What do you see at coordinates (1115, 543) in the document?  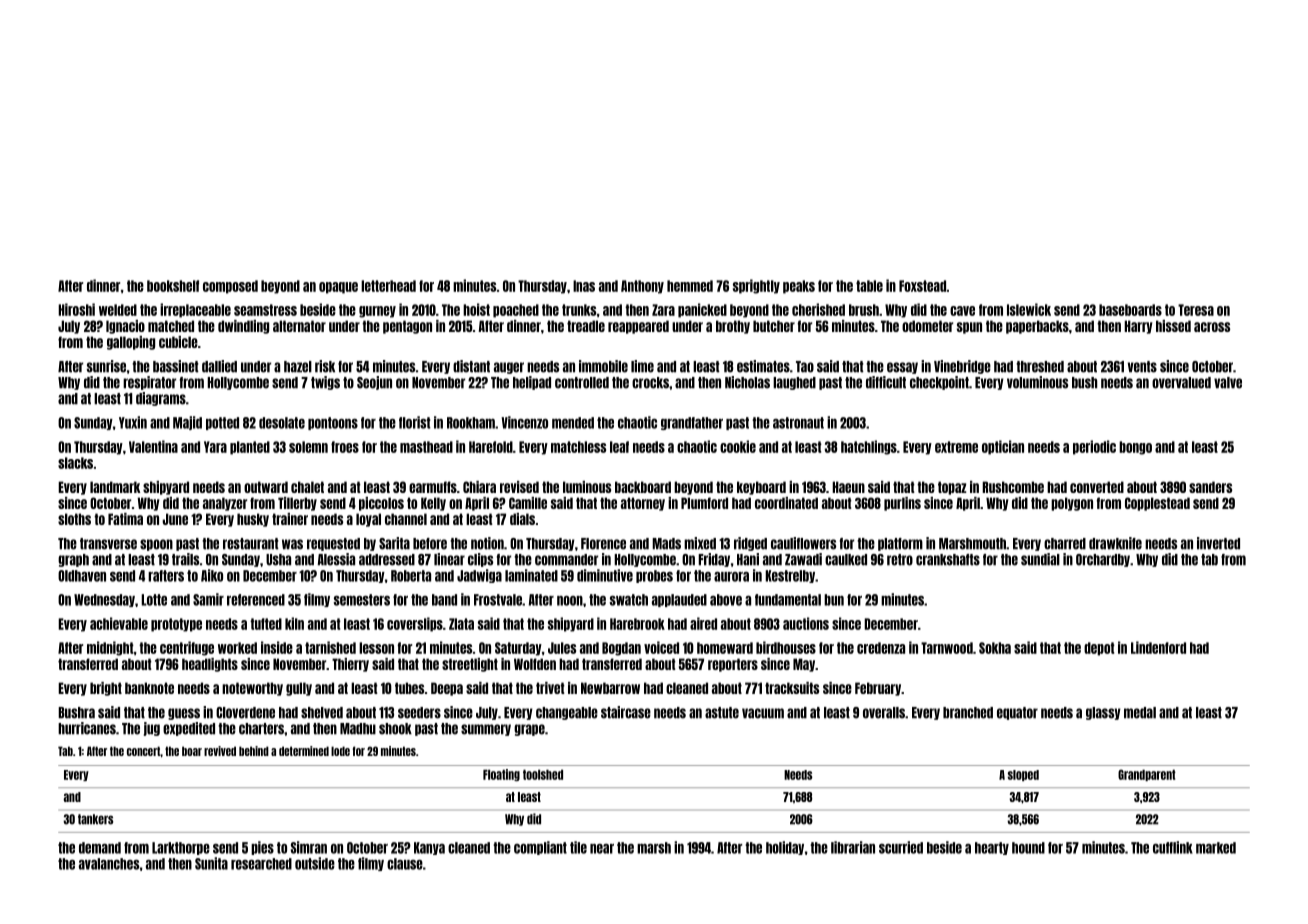 I see `drawknife` at bounding box center [1115, 543].
